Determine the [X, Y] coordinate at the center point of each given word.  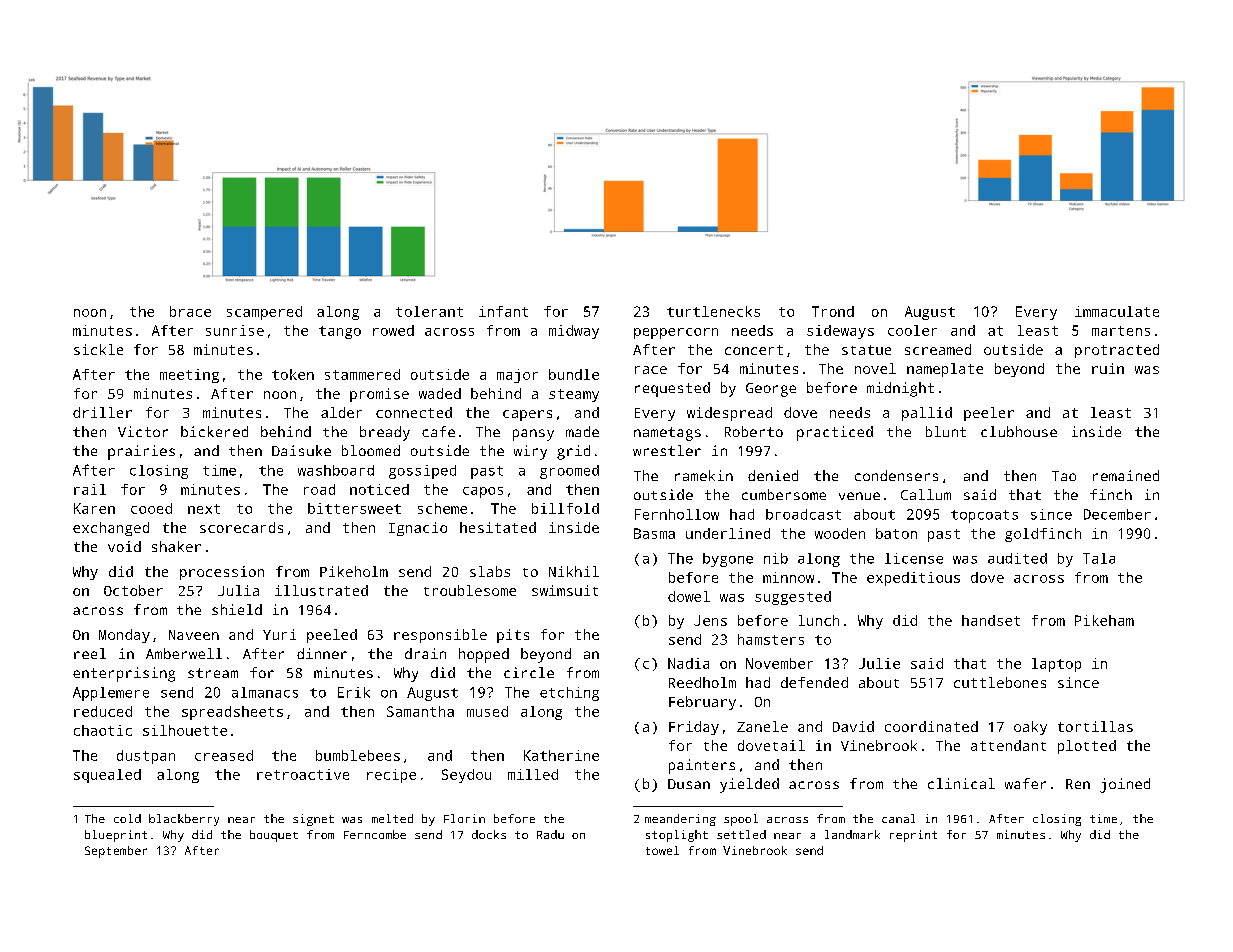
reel [90, 653]
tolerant [429, 311]
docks [489, 834]
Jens [710, 620]
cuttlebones [1000, 682]
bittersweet [354, 508]
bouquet [274, 836]
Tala [1099, 558]
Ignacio [418, 529]
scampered [264, 313]
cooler [912, 330]
